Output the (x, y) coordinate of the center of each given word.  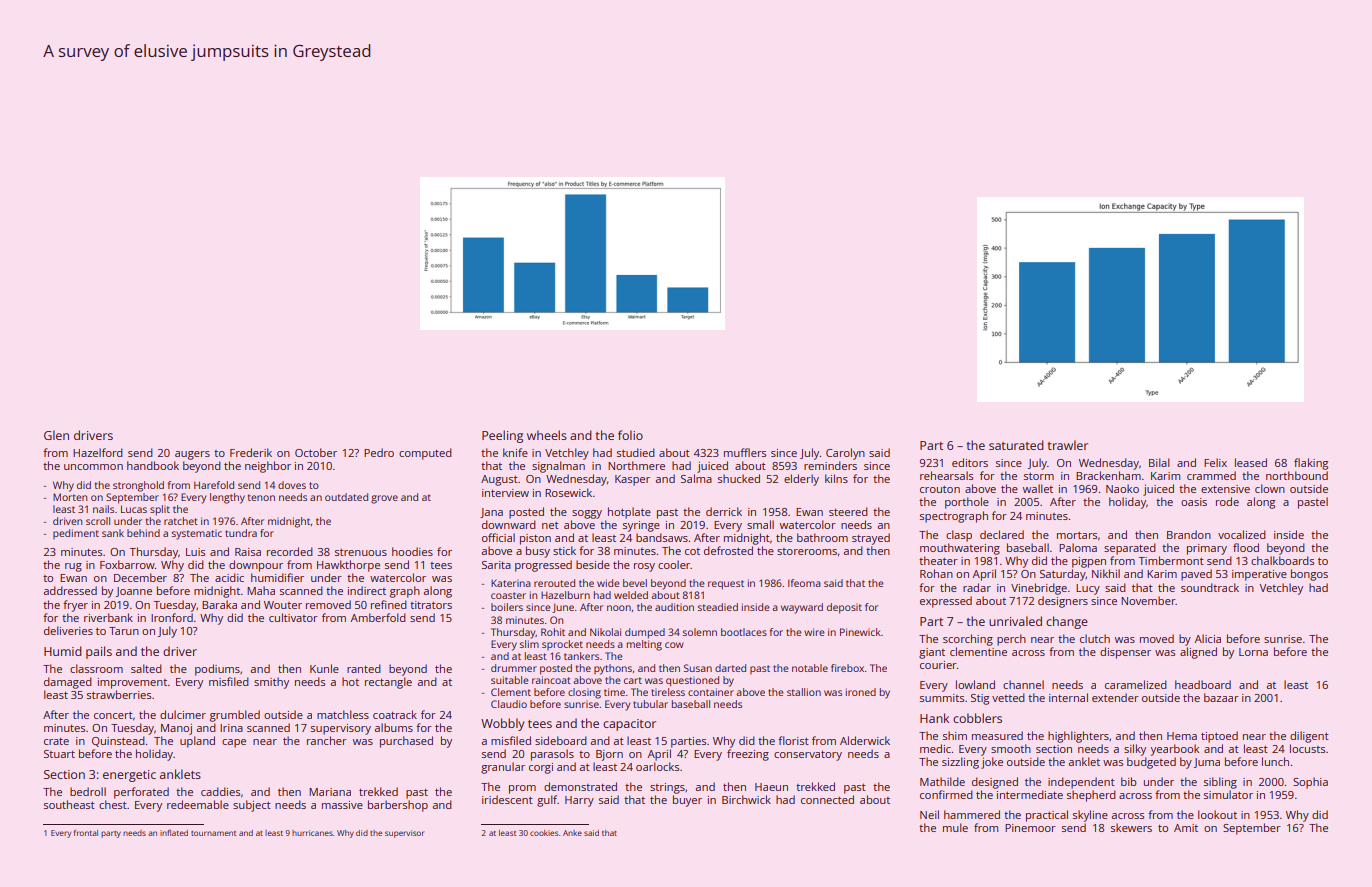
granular (503, 768)
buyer (687, 801)
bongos (1309, 575)
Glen (56, 435)
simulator (1228, 794)
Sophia (1310, 783)
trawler (1068, 445)
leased (1251, 462)
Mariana (330, 792)
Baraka (219, 604)
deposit (844, 608)
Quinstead (118, 741)
